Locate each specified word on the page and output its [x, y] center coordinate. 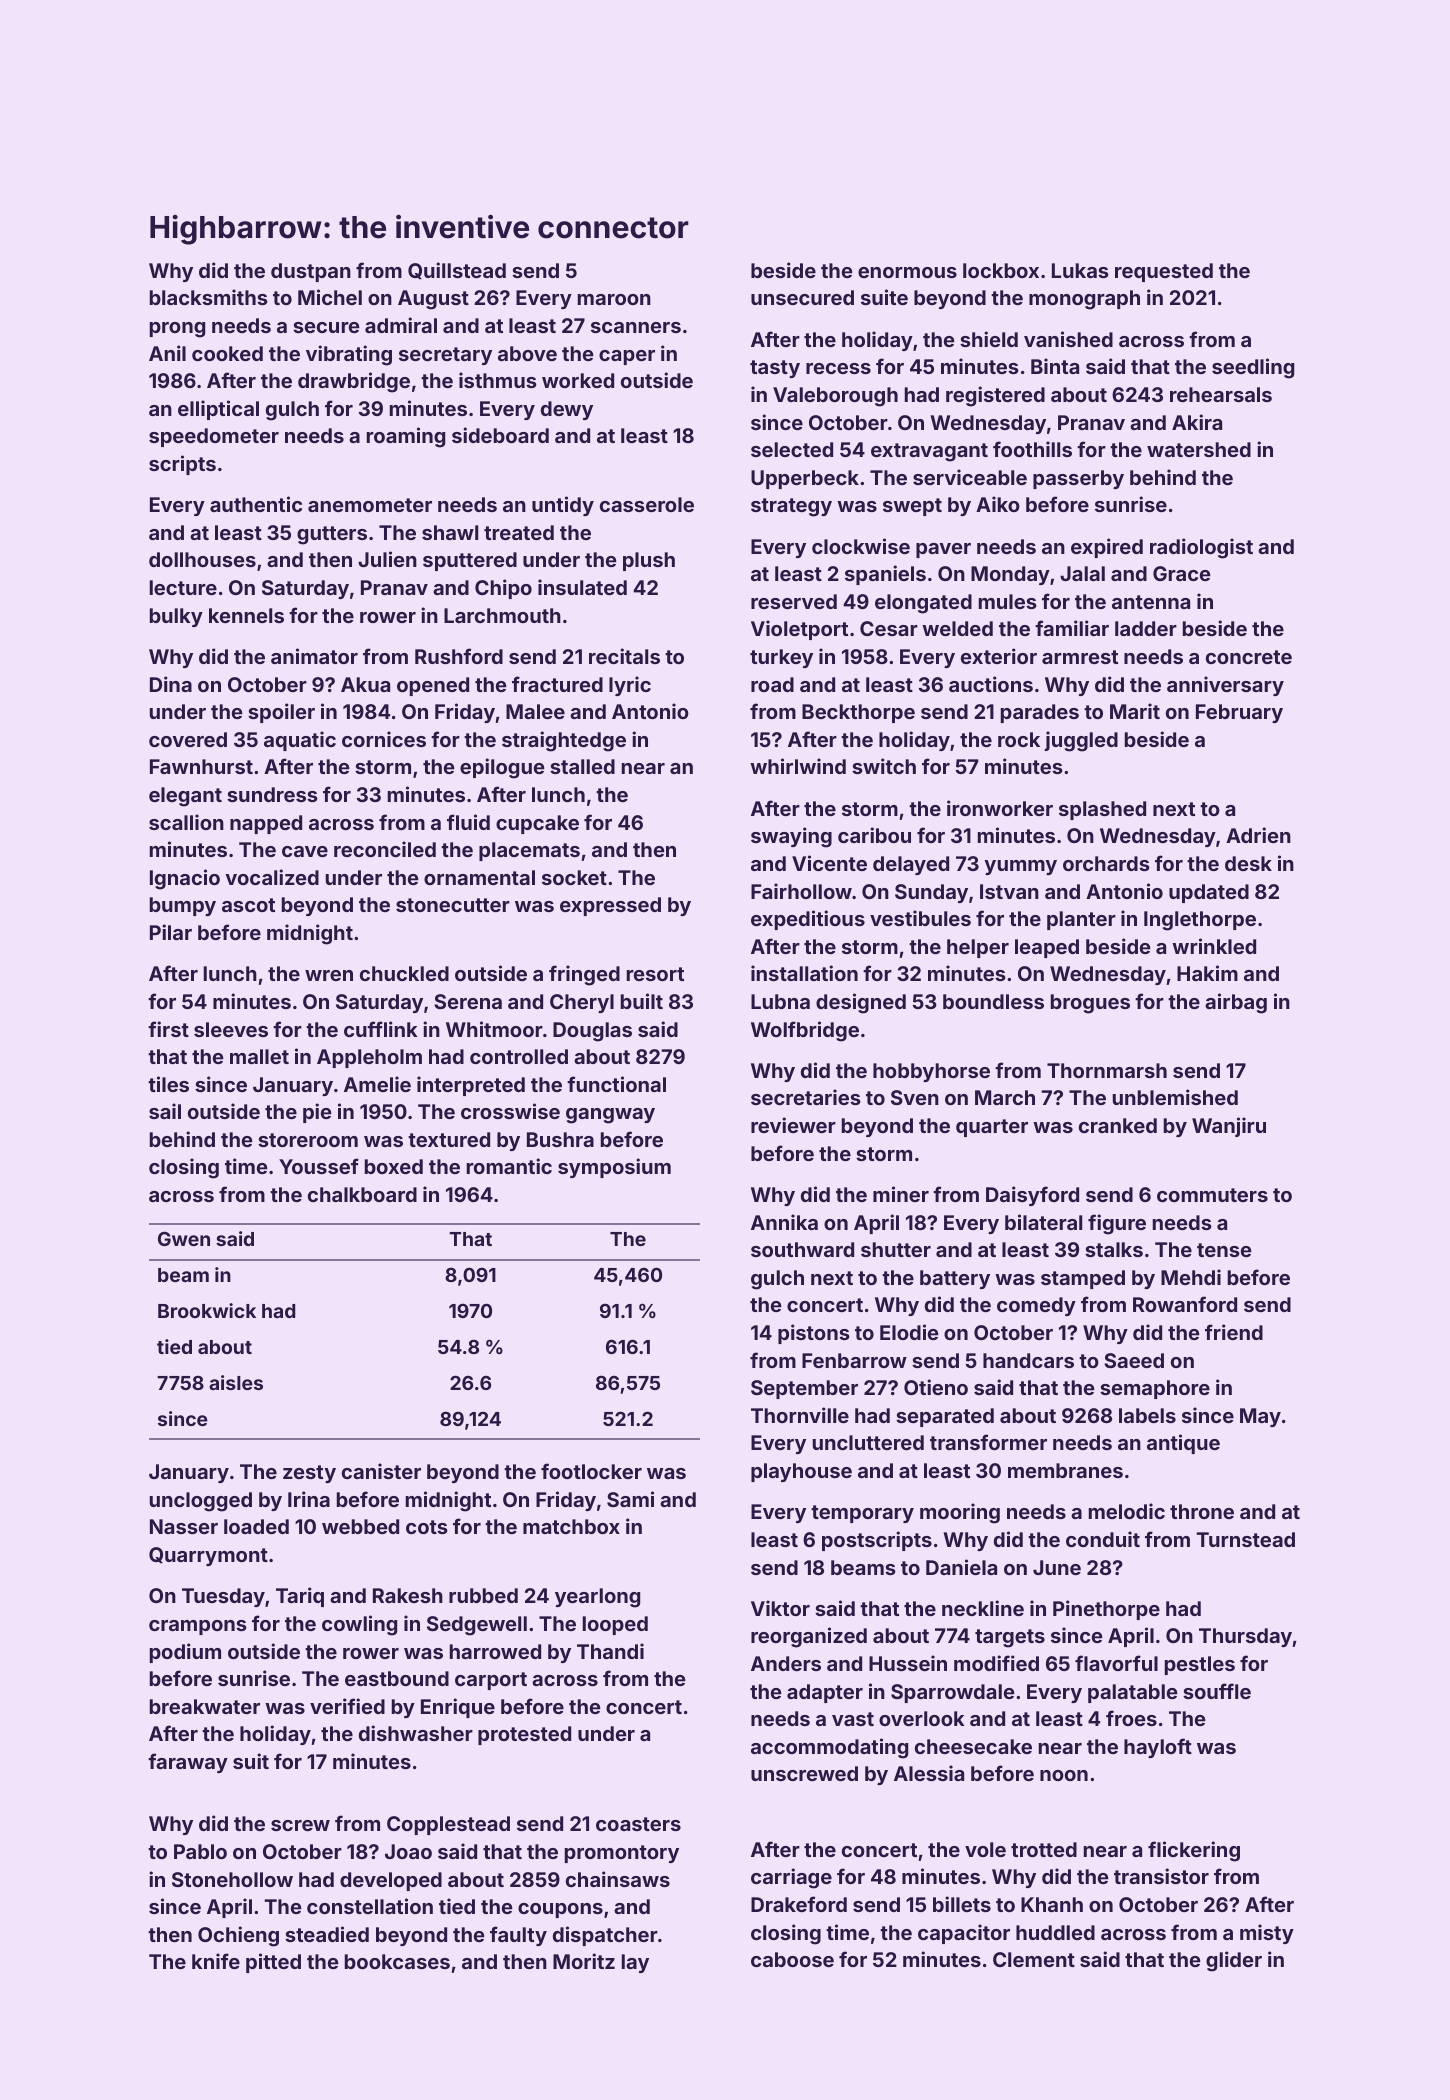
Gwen [184, 1238]
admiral [401, 325]
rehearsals [1221, 394]
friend [1234, 1332]
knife [216, 1961]
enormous [907, 272]
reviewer [793, 1125]
